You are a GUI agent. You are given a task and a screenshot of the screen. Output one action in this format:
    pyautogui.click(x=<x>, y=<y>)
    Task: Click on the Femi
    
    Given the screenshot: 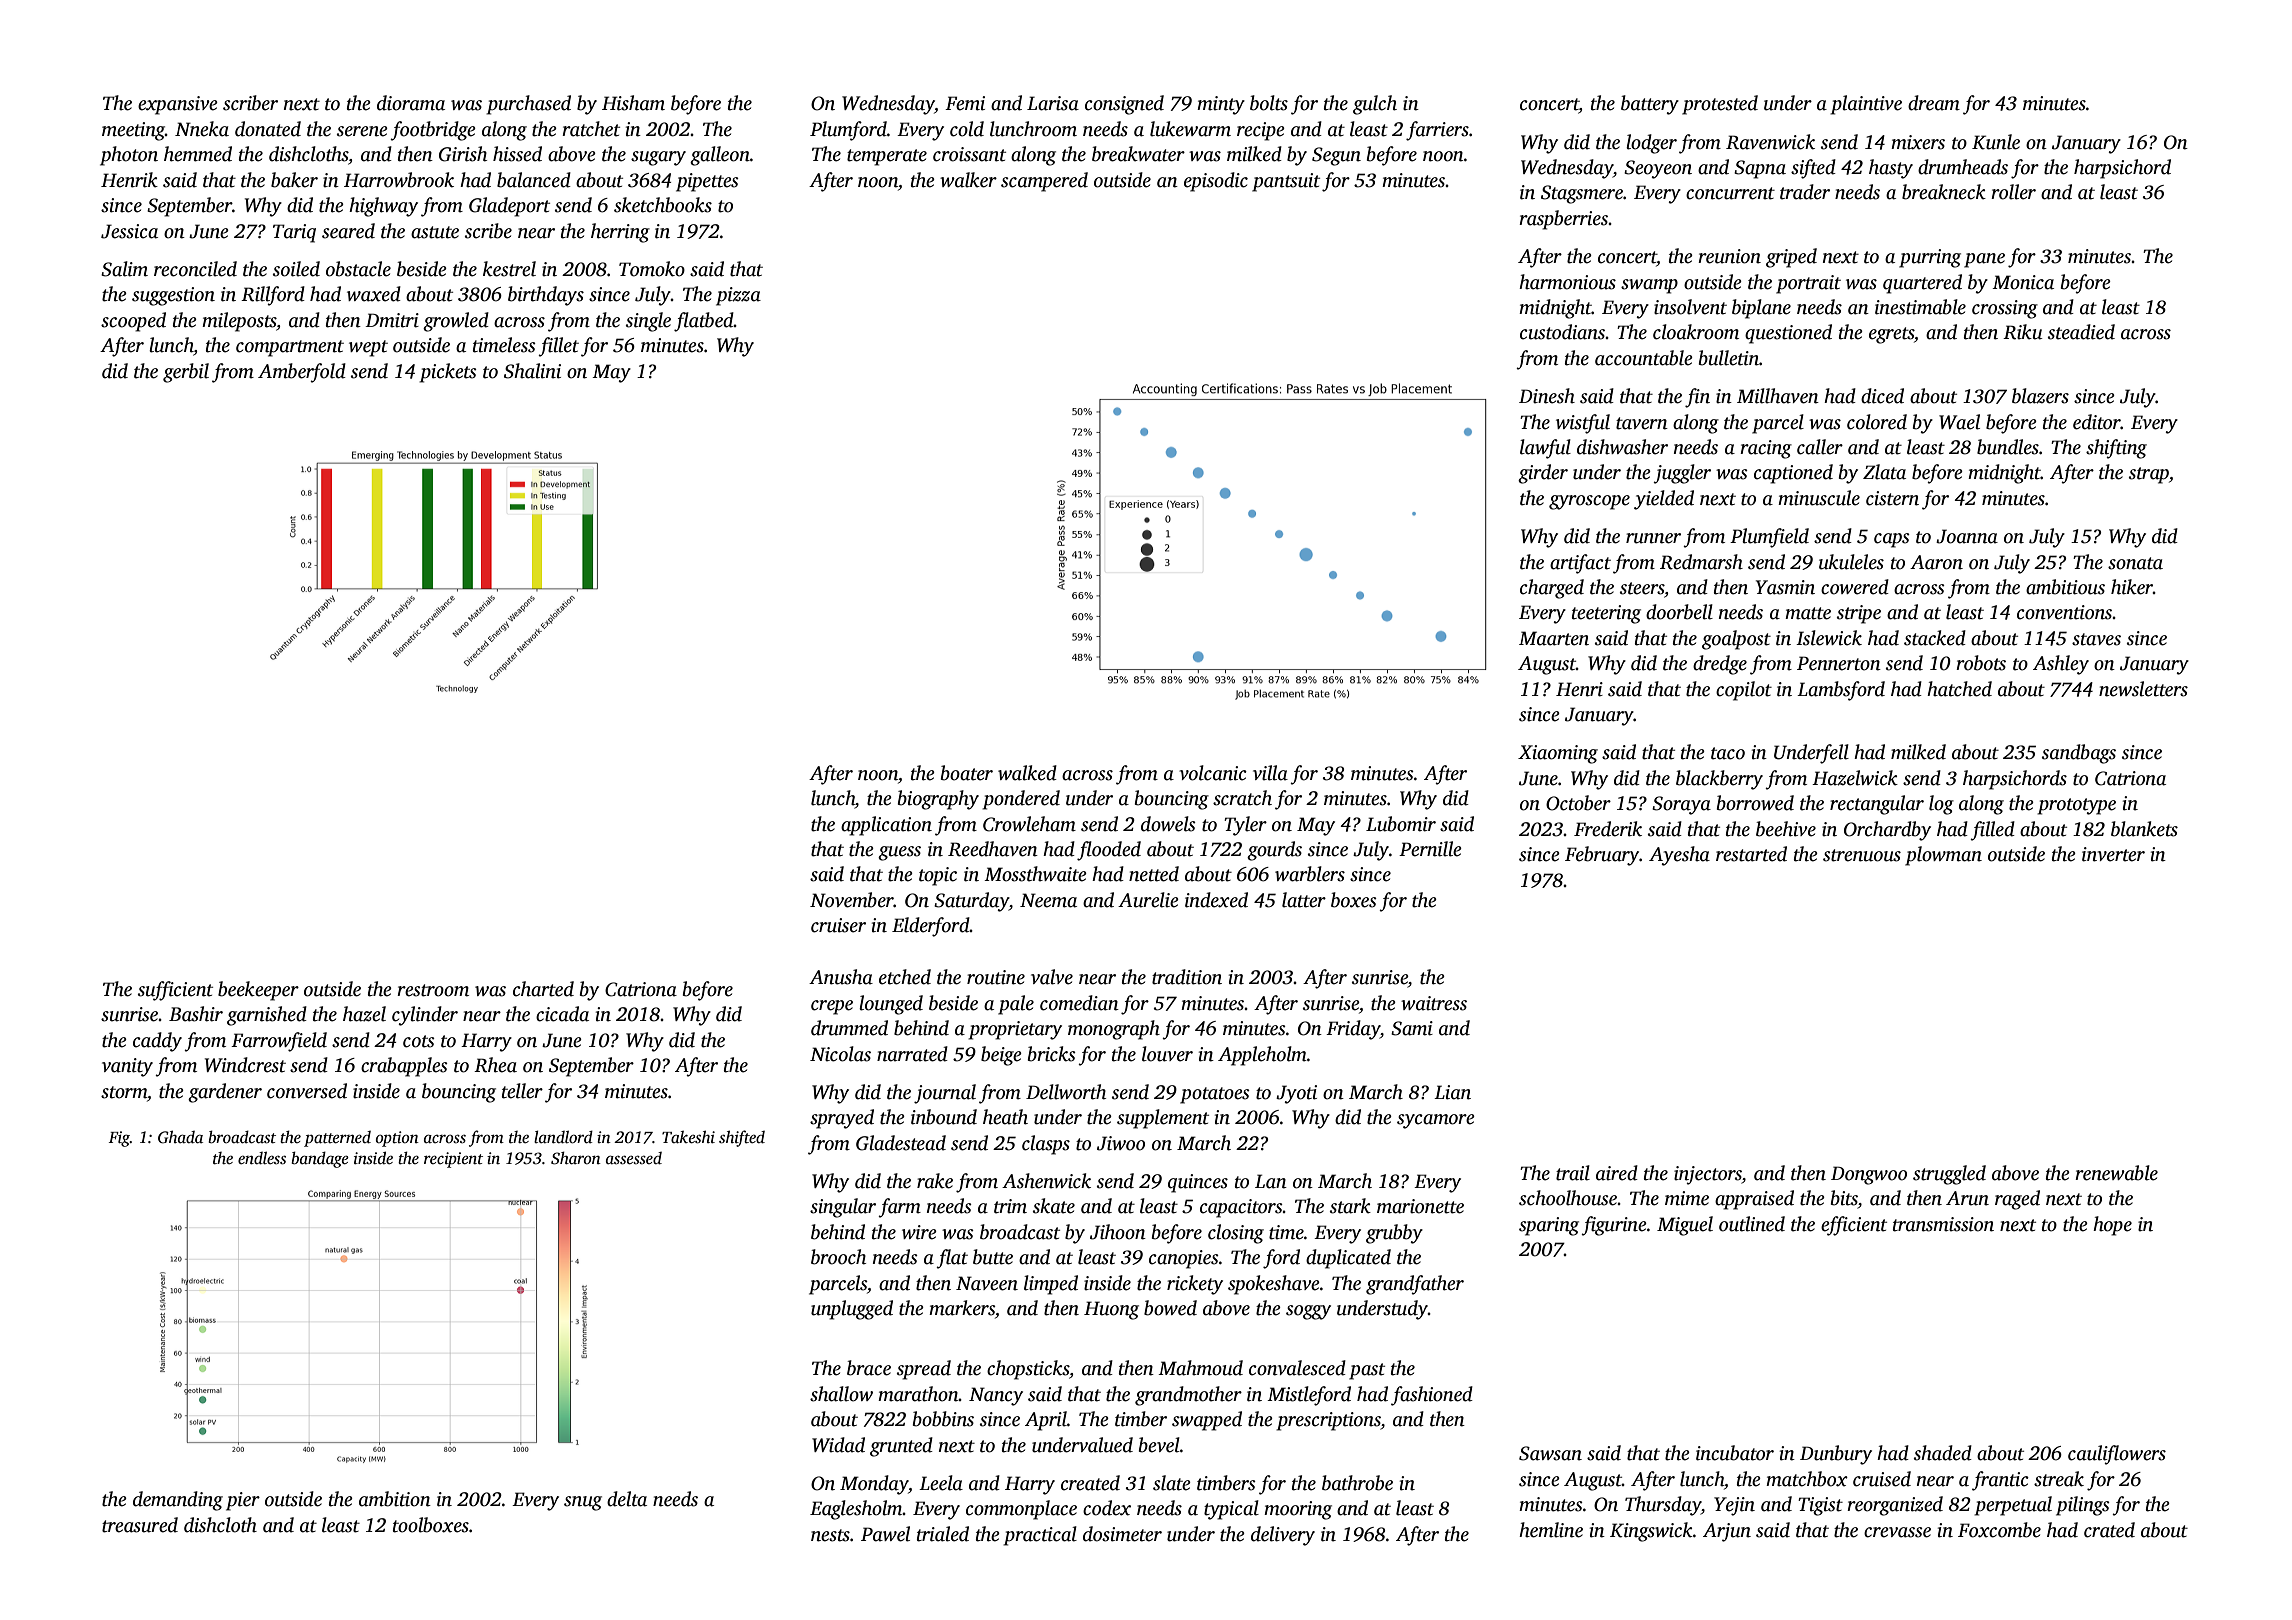 What is the action you would take?
    pyautogui.click(x=965, y=103)
